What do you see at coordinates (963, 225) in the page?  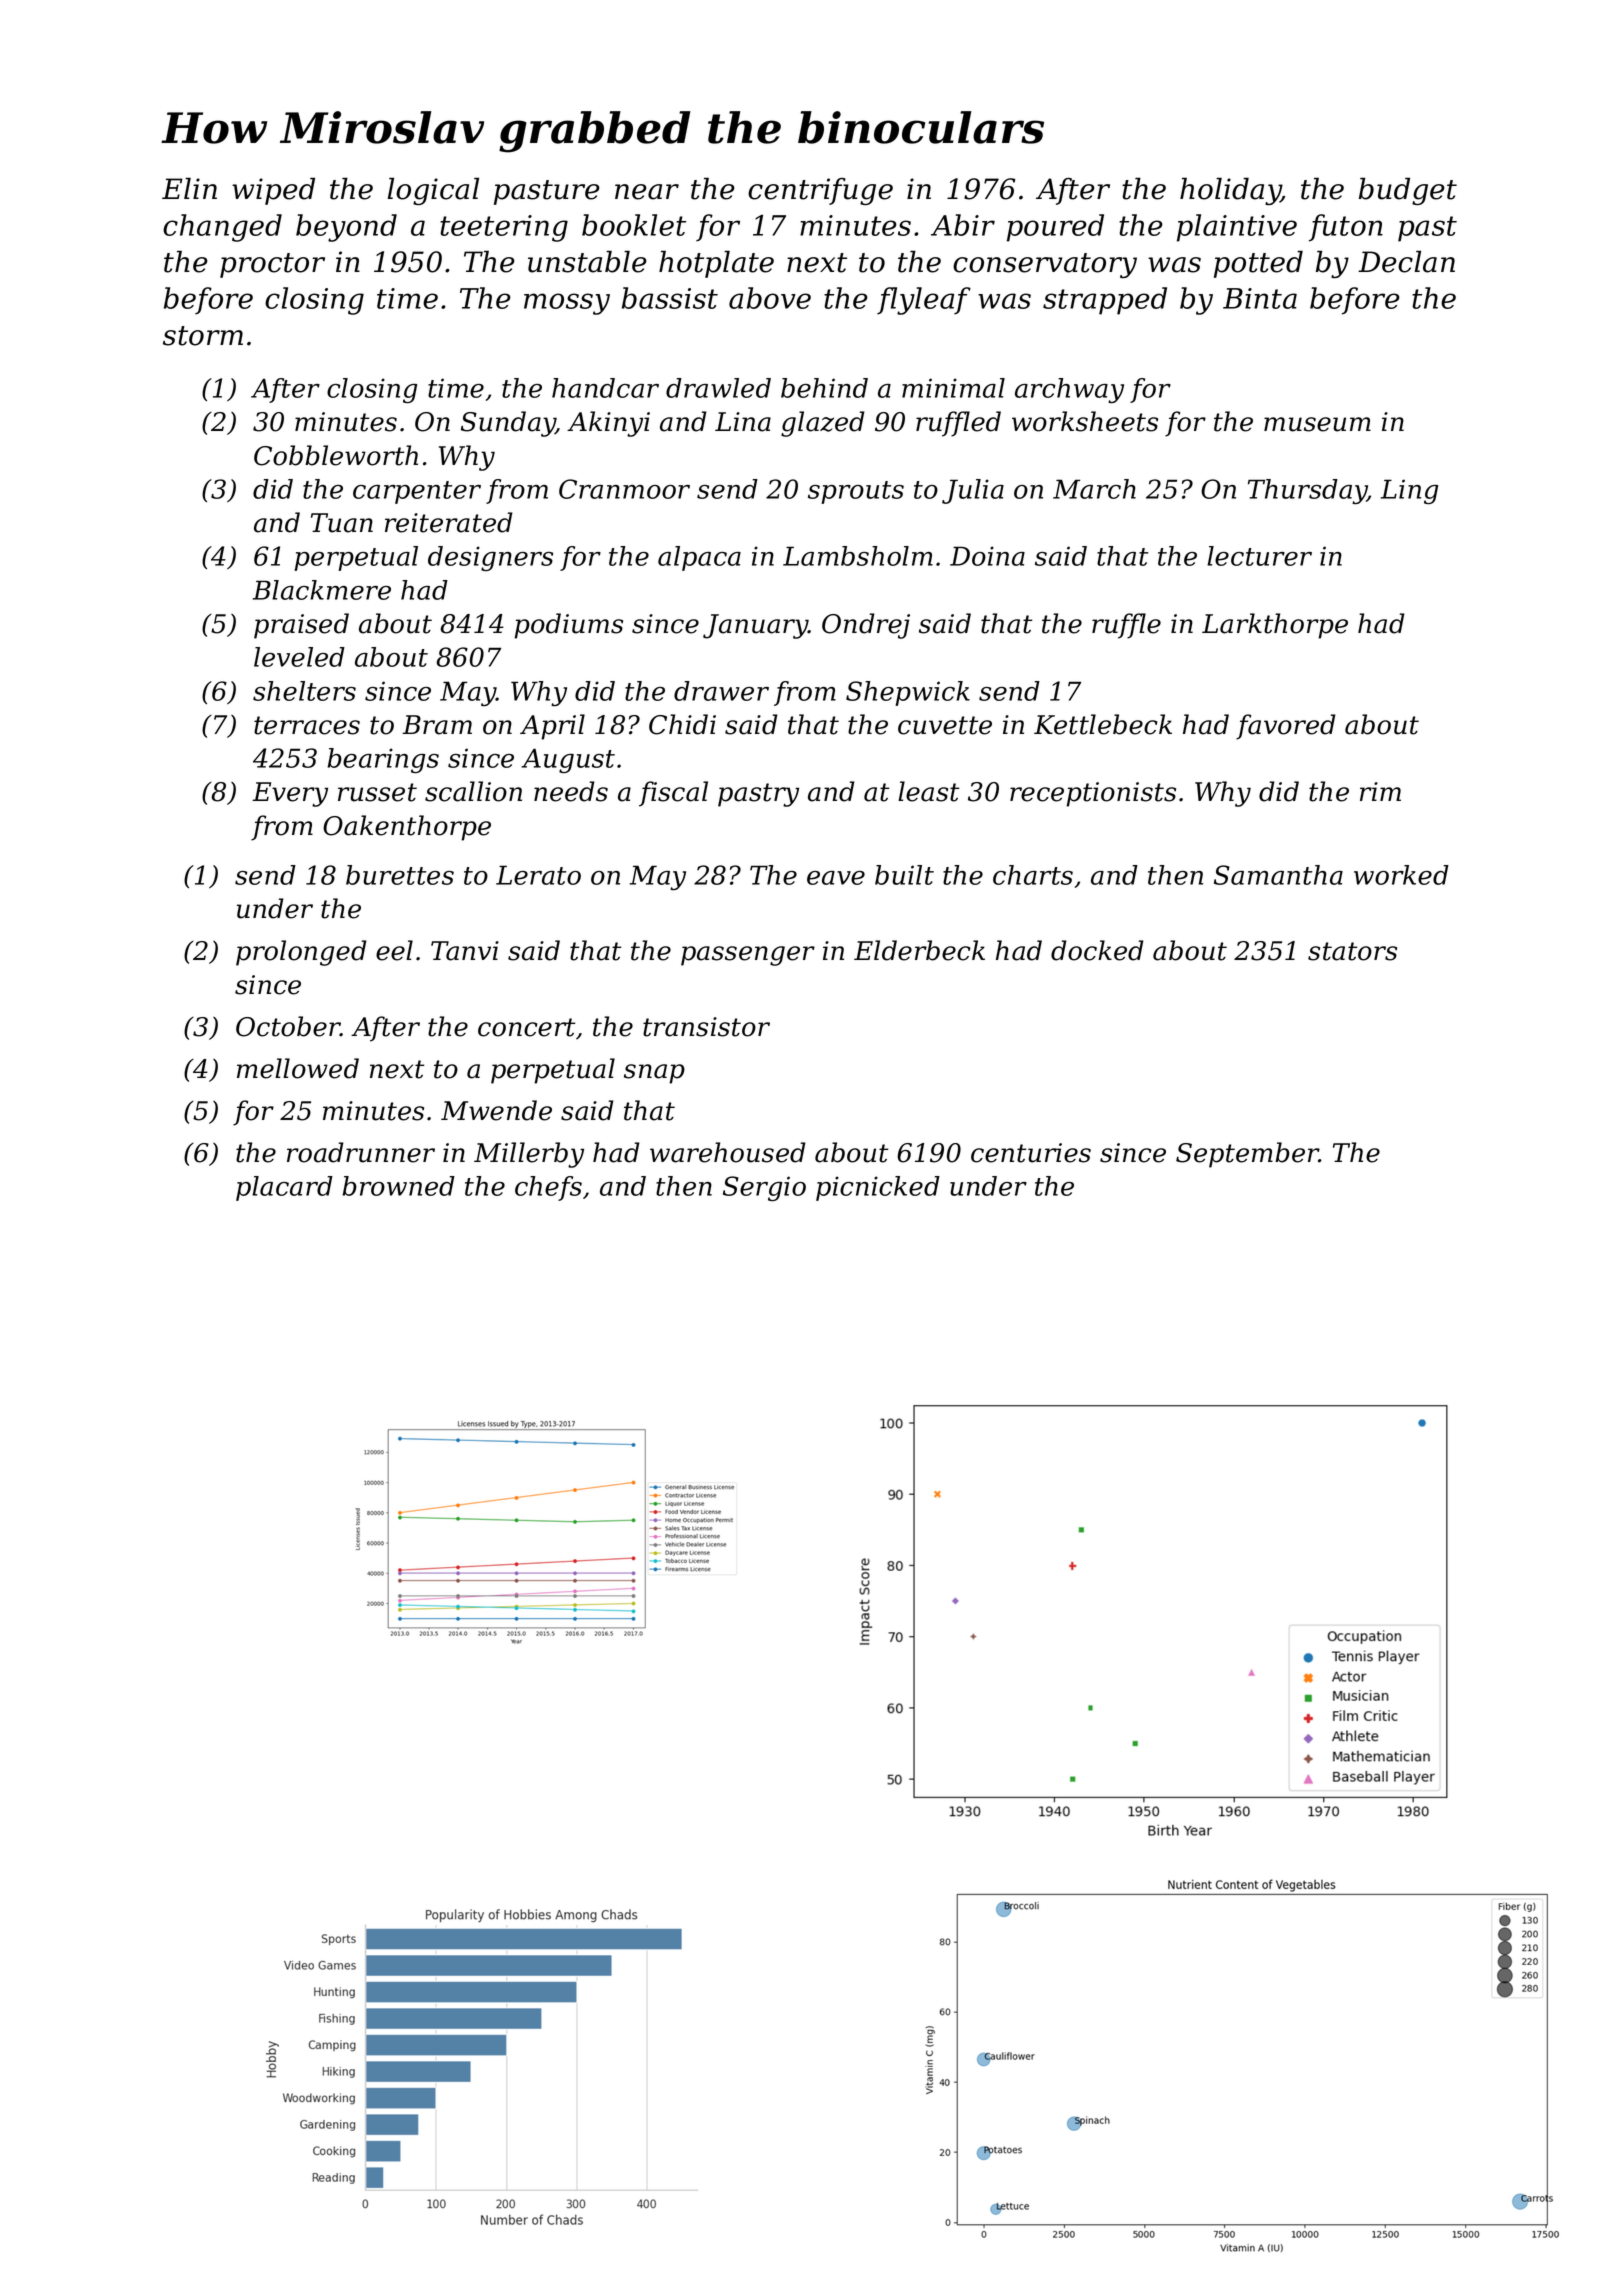 I see `Abir` at bounding box center [963, 225].
